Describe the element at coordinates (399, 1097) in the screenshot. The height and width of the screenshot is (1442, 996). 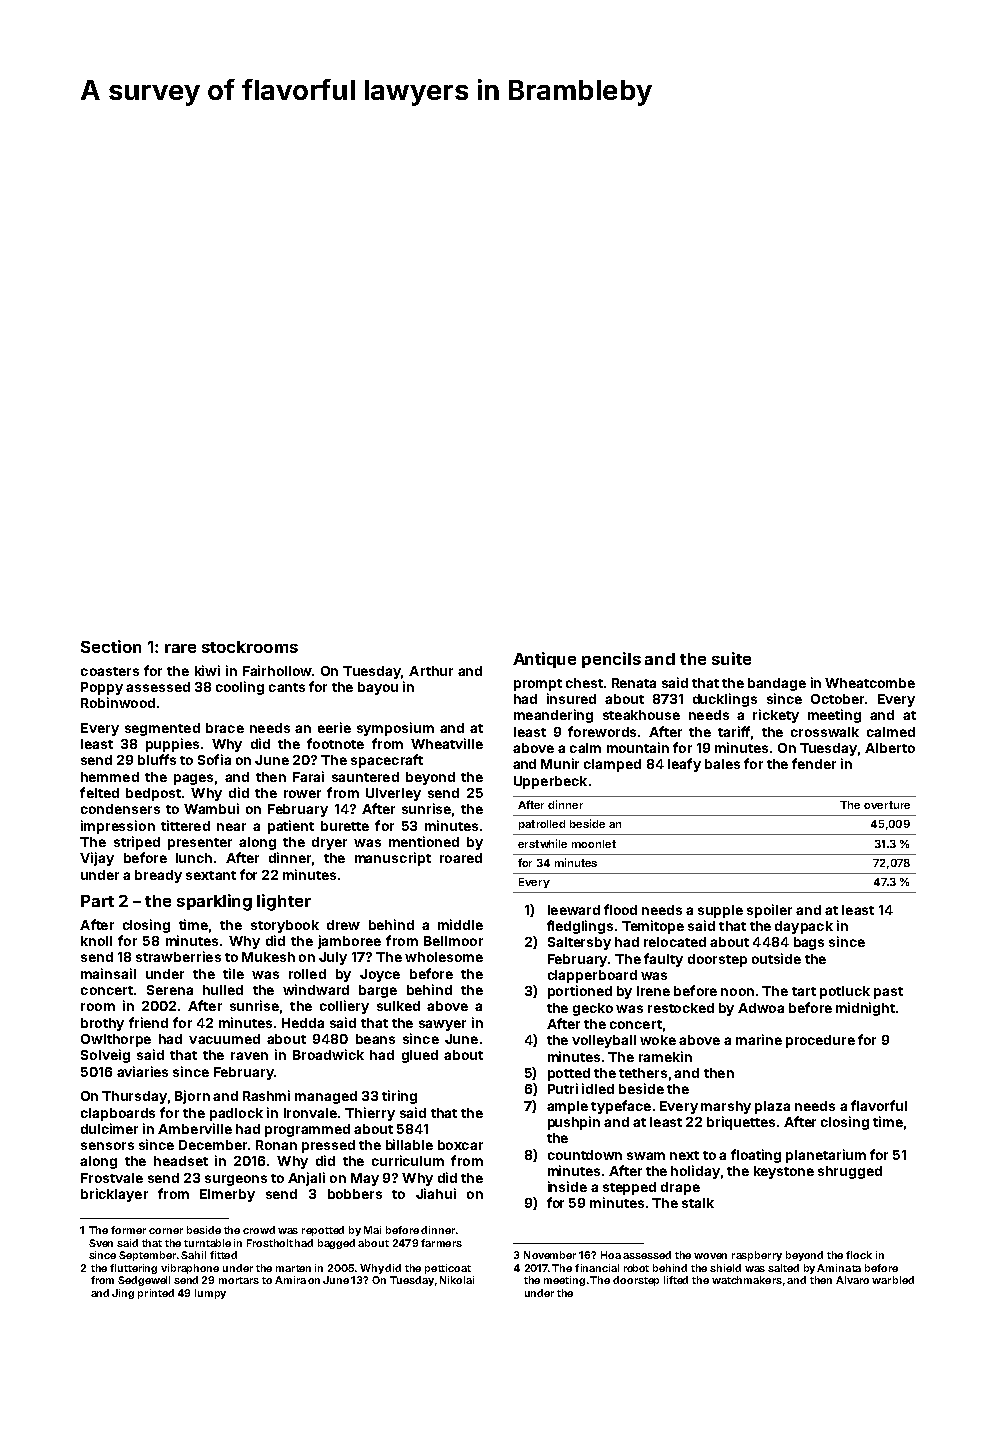
I see `tiring` at that location.
